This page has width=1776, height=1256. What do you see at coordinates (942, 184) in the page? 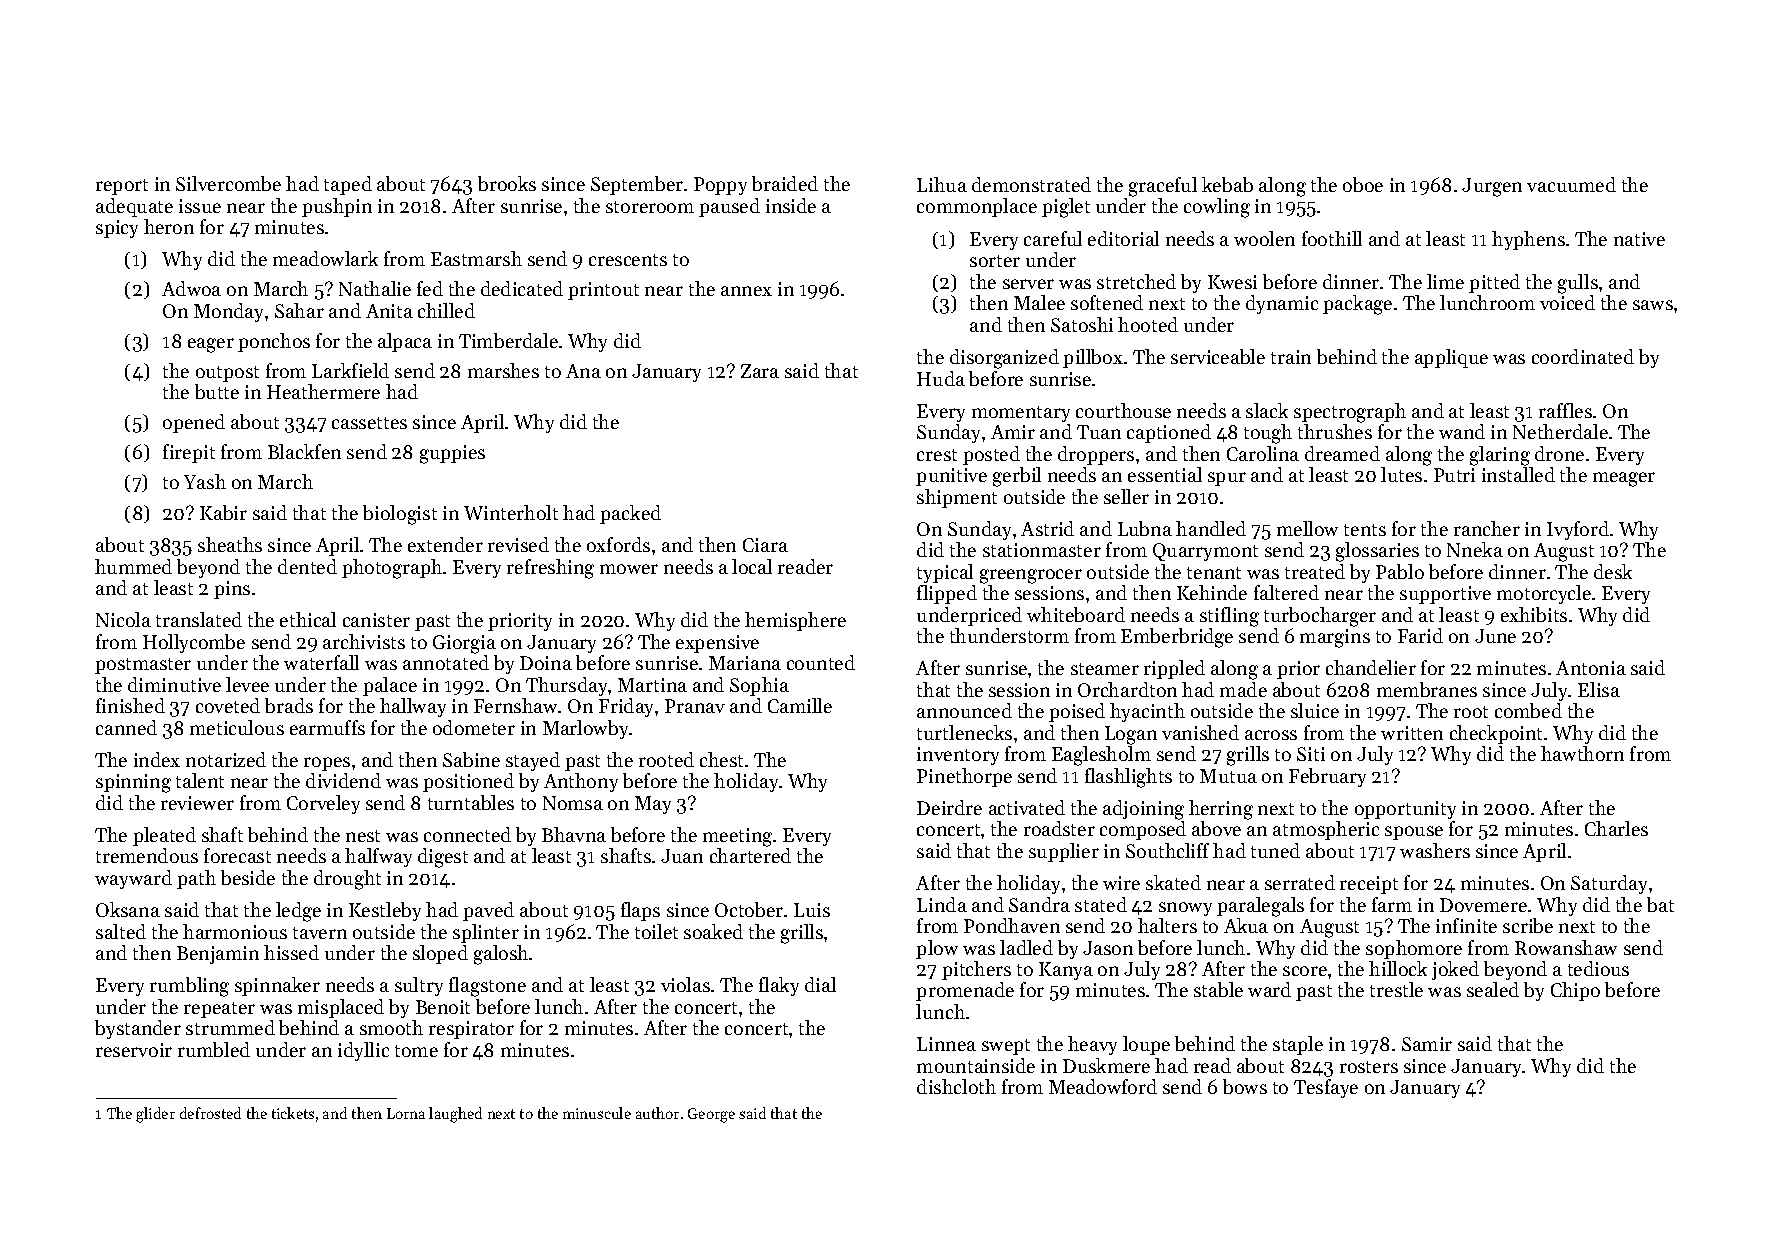
I see `Lihua` at bounding box center [942, 184].
